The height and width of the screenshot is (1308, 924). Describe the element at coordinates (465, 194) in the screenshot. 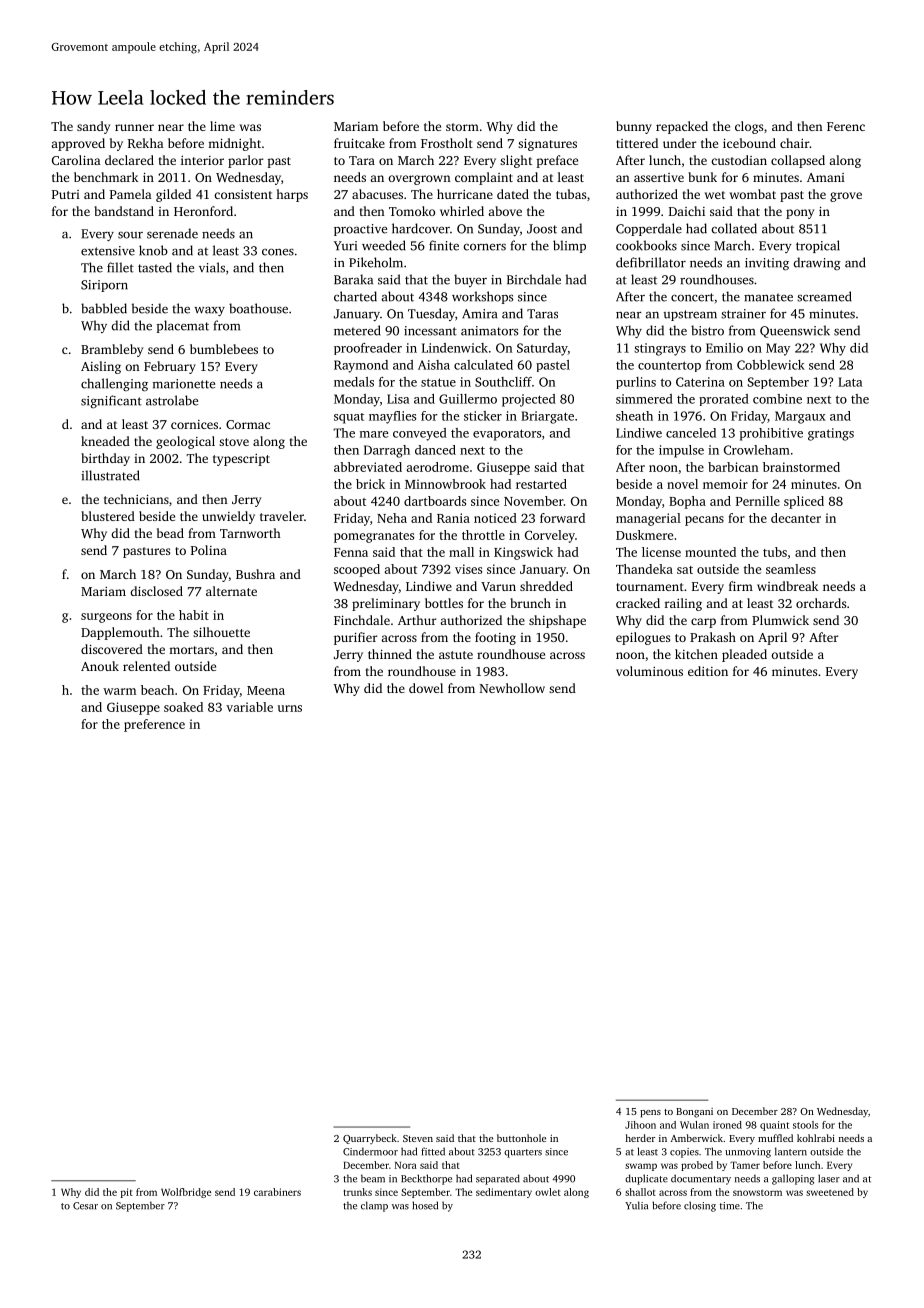

I see `hurricane` at that location.
